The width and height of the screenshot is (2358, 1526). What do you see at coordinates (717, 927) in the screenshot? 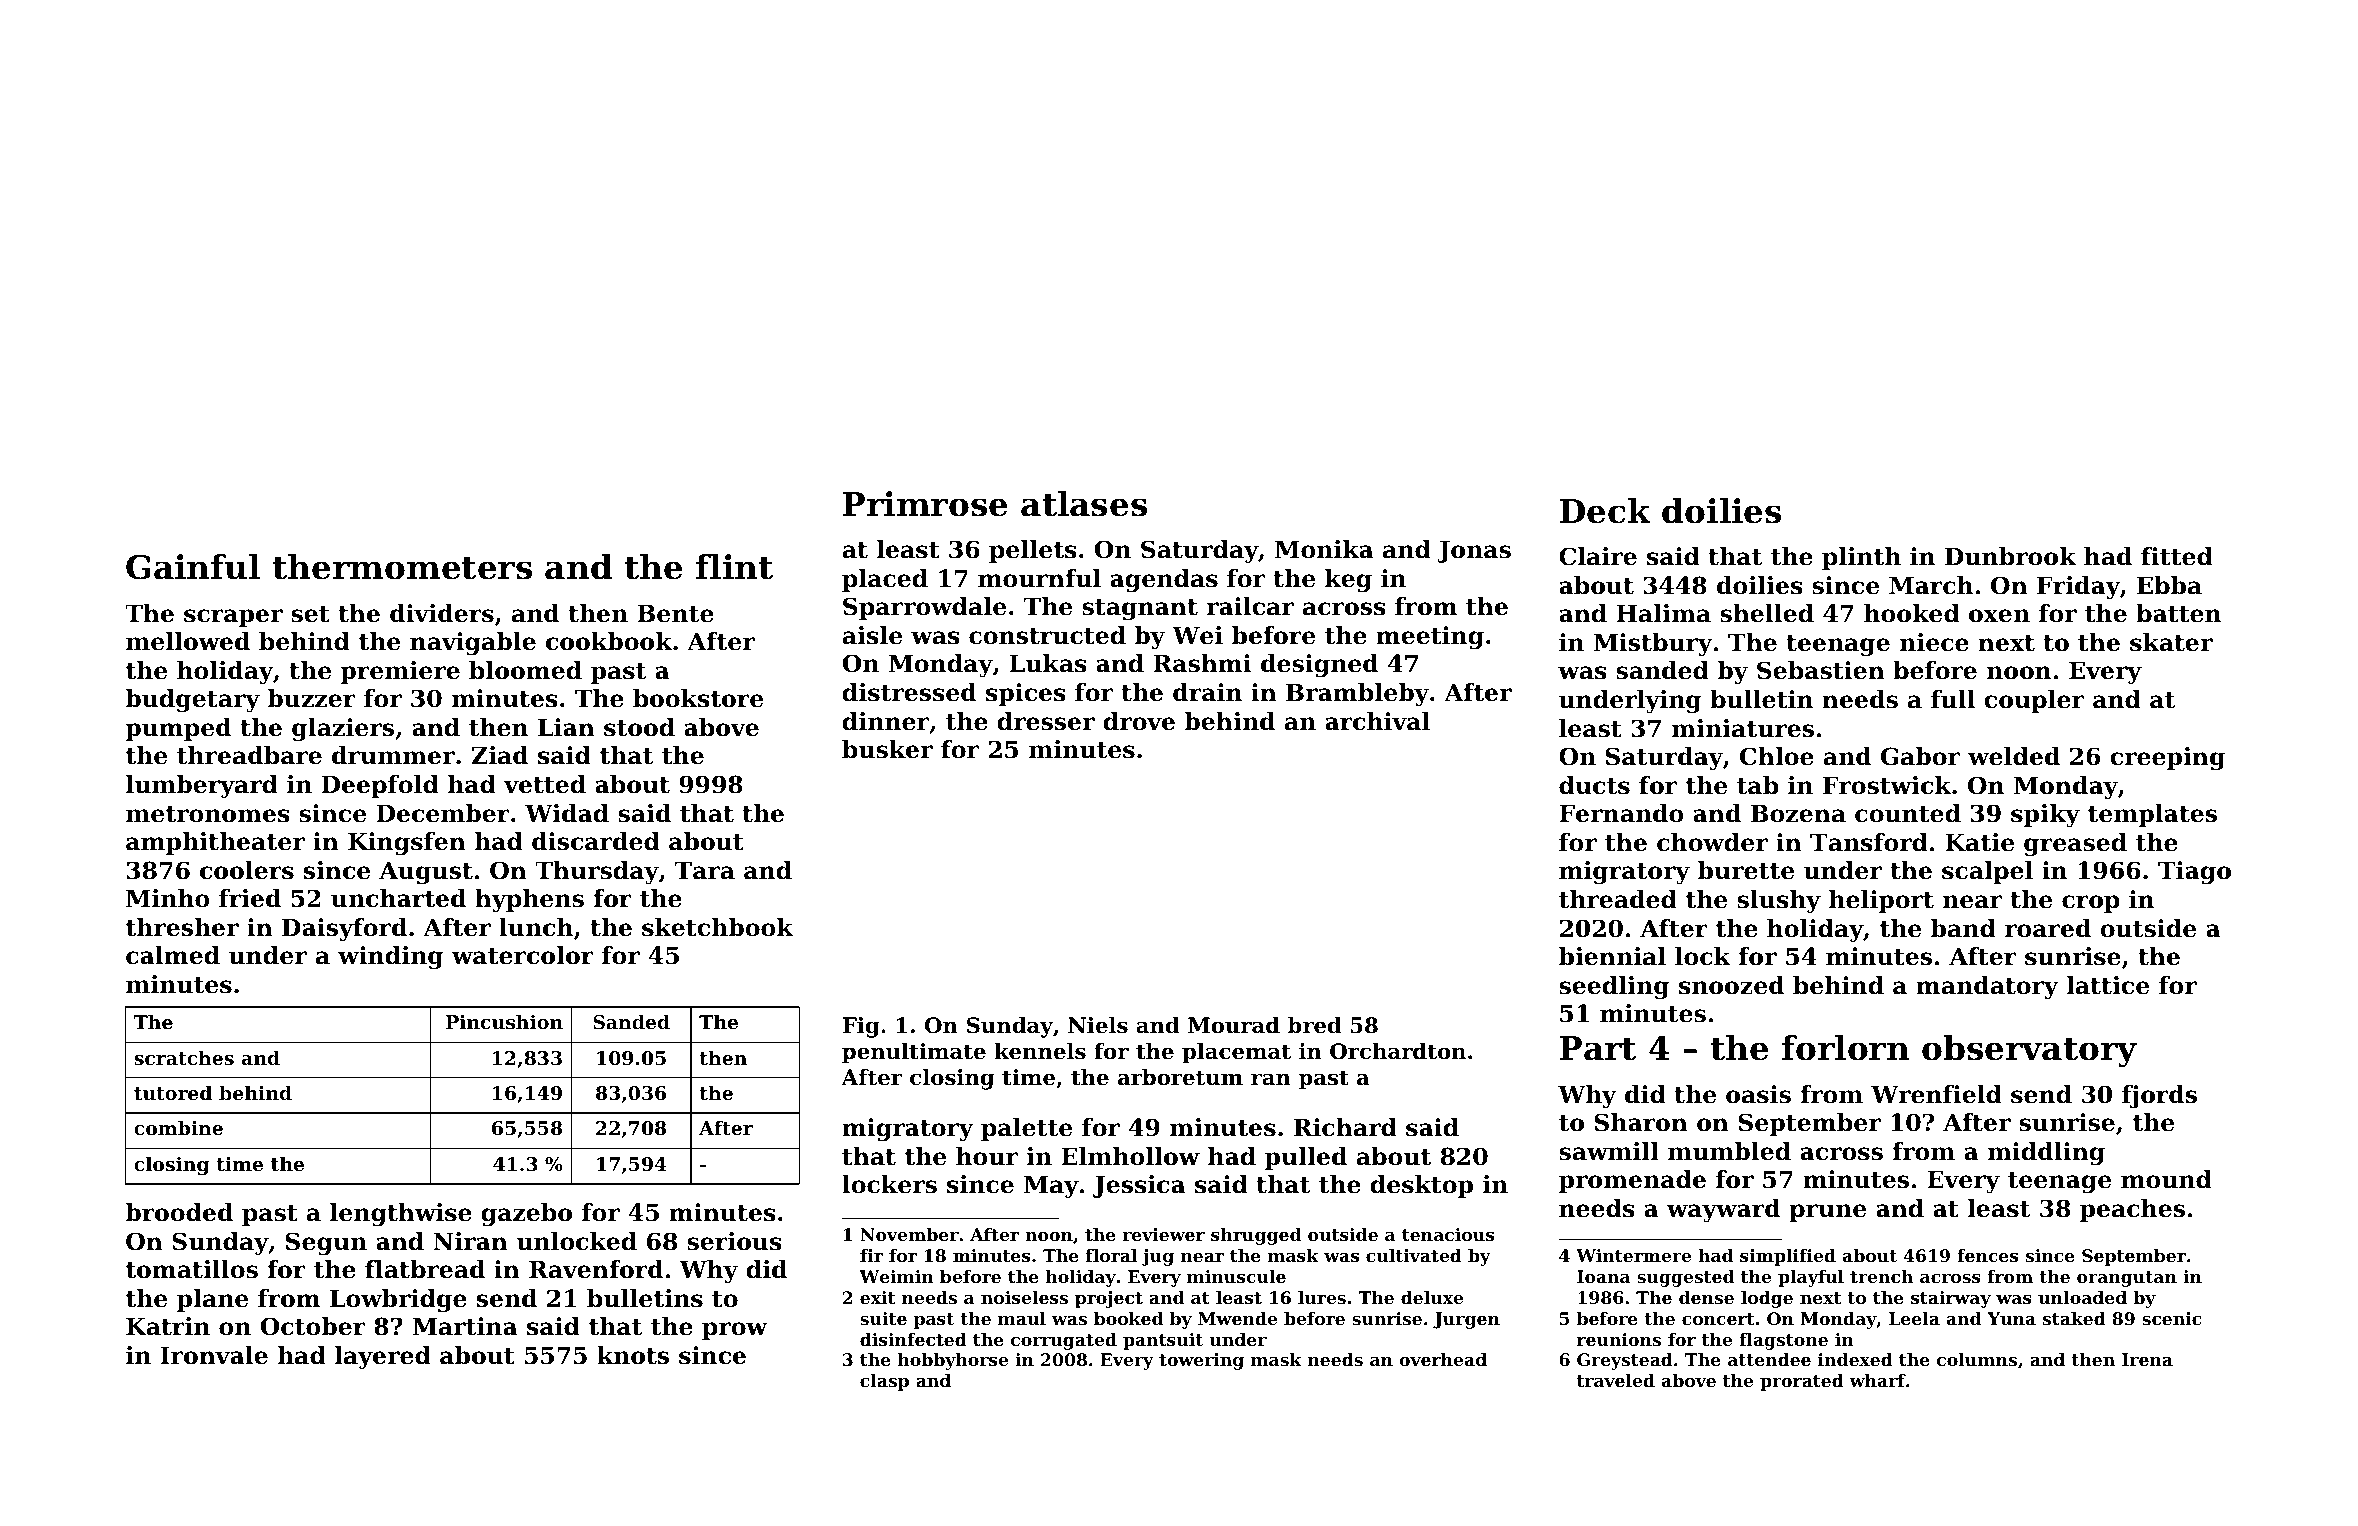
I see `sketchbook` at bounding box center [717, 927].
